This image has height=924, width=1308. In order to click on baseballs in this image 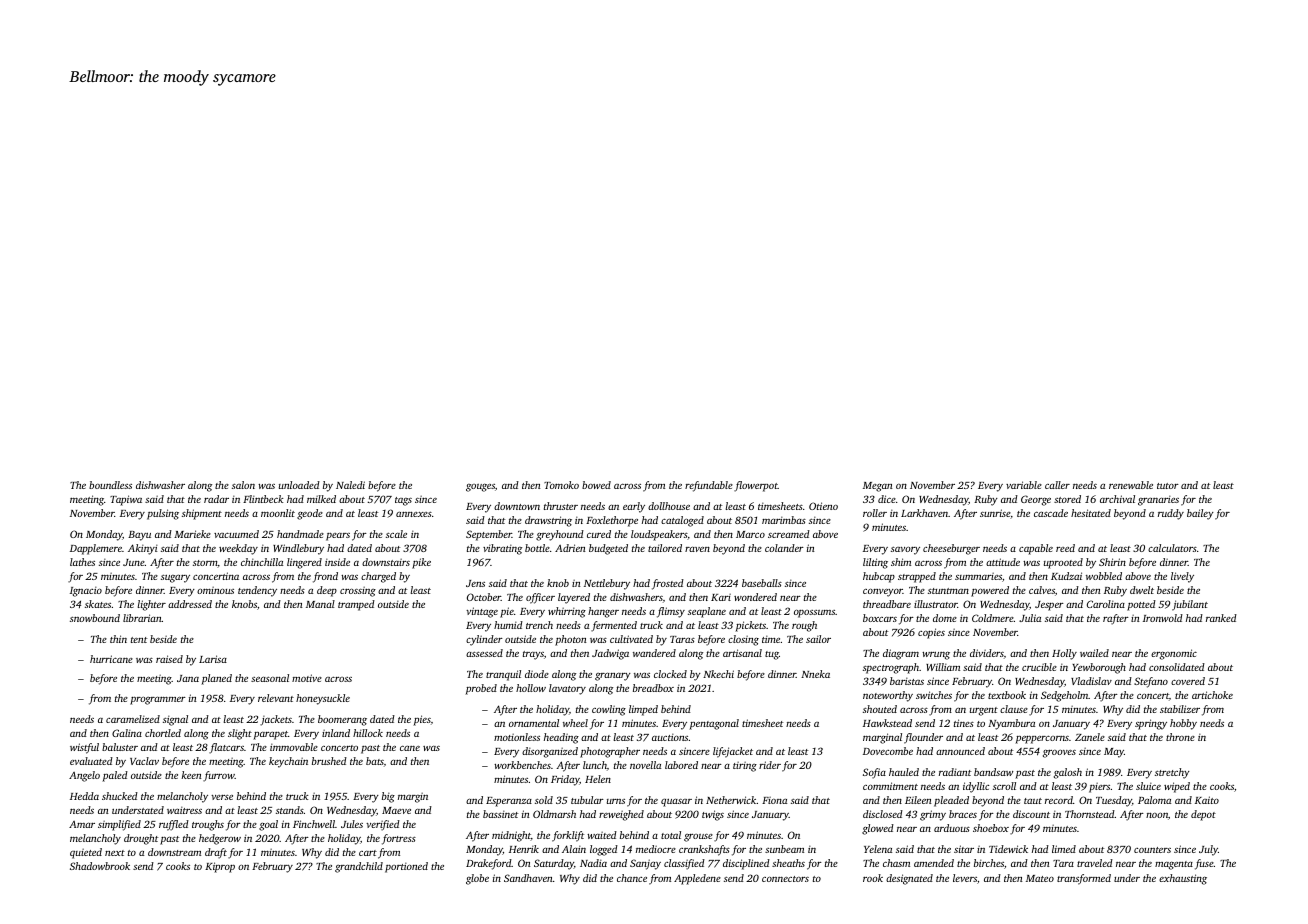, I will do `click(762, 583)`.
